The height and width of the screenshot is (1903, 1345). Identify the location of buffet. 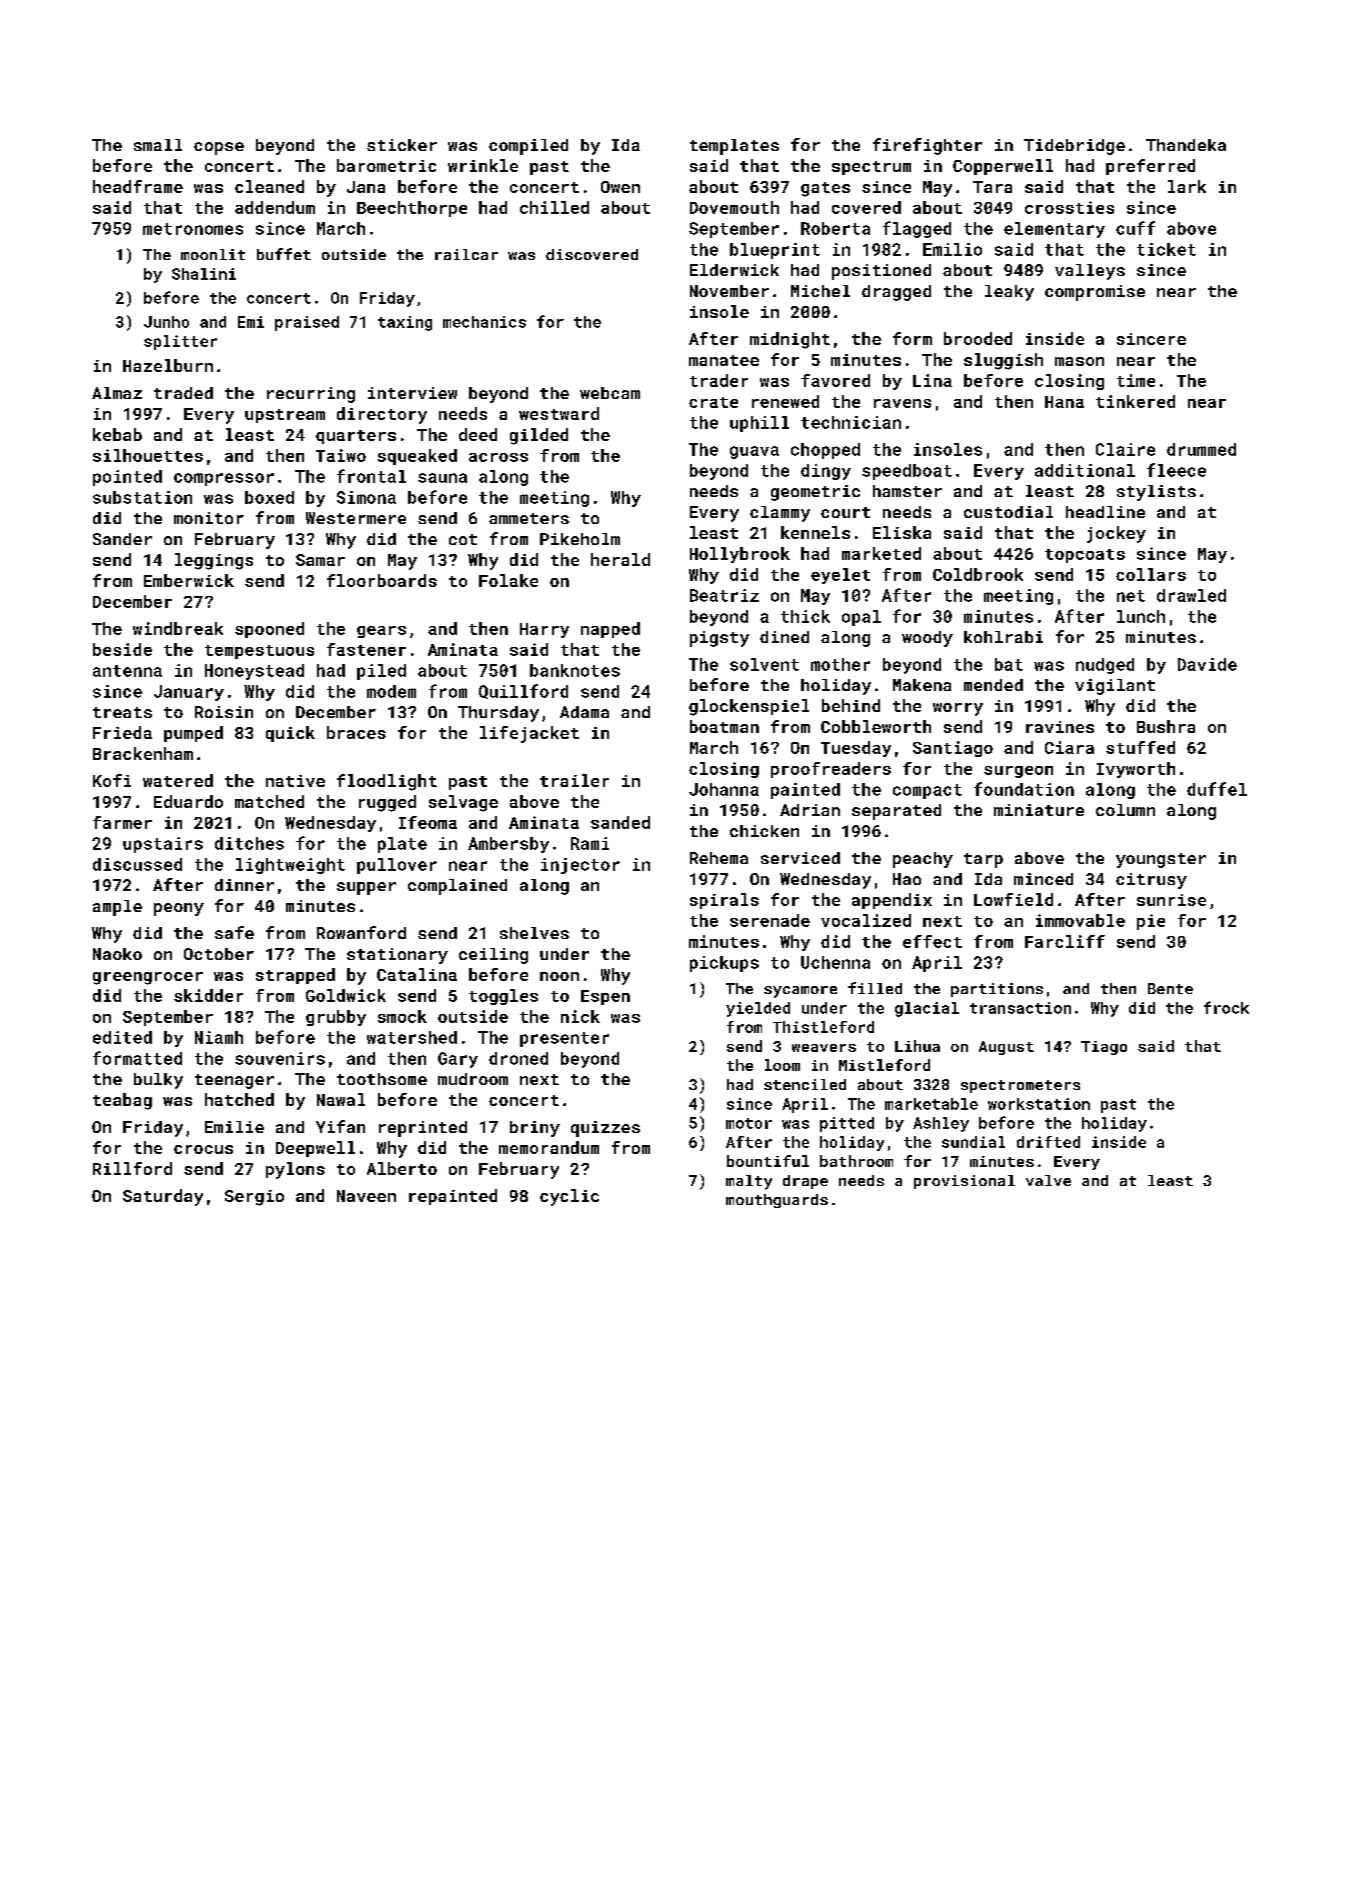
(284, 254).
